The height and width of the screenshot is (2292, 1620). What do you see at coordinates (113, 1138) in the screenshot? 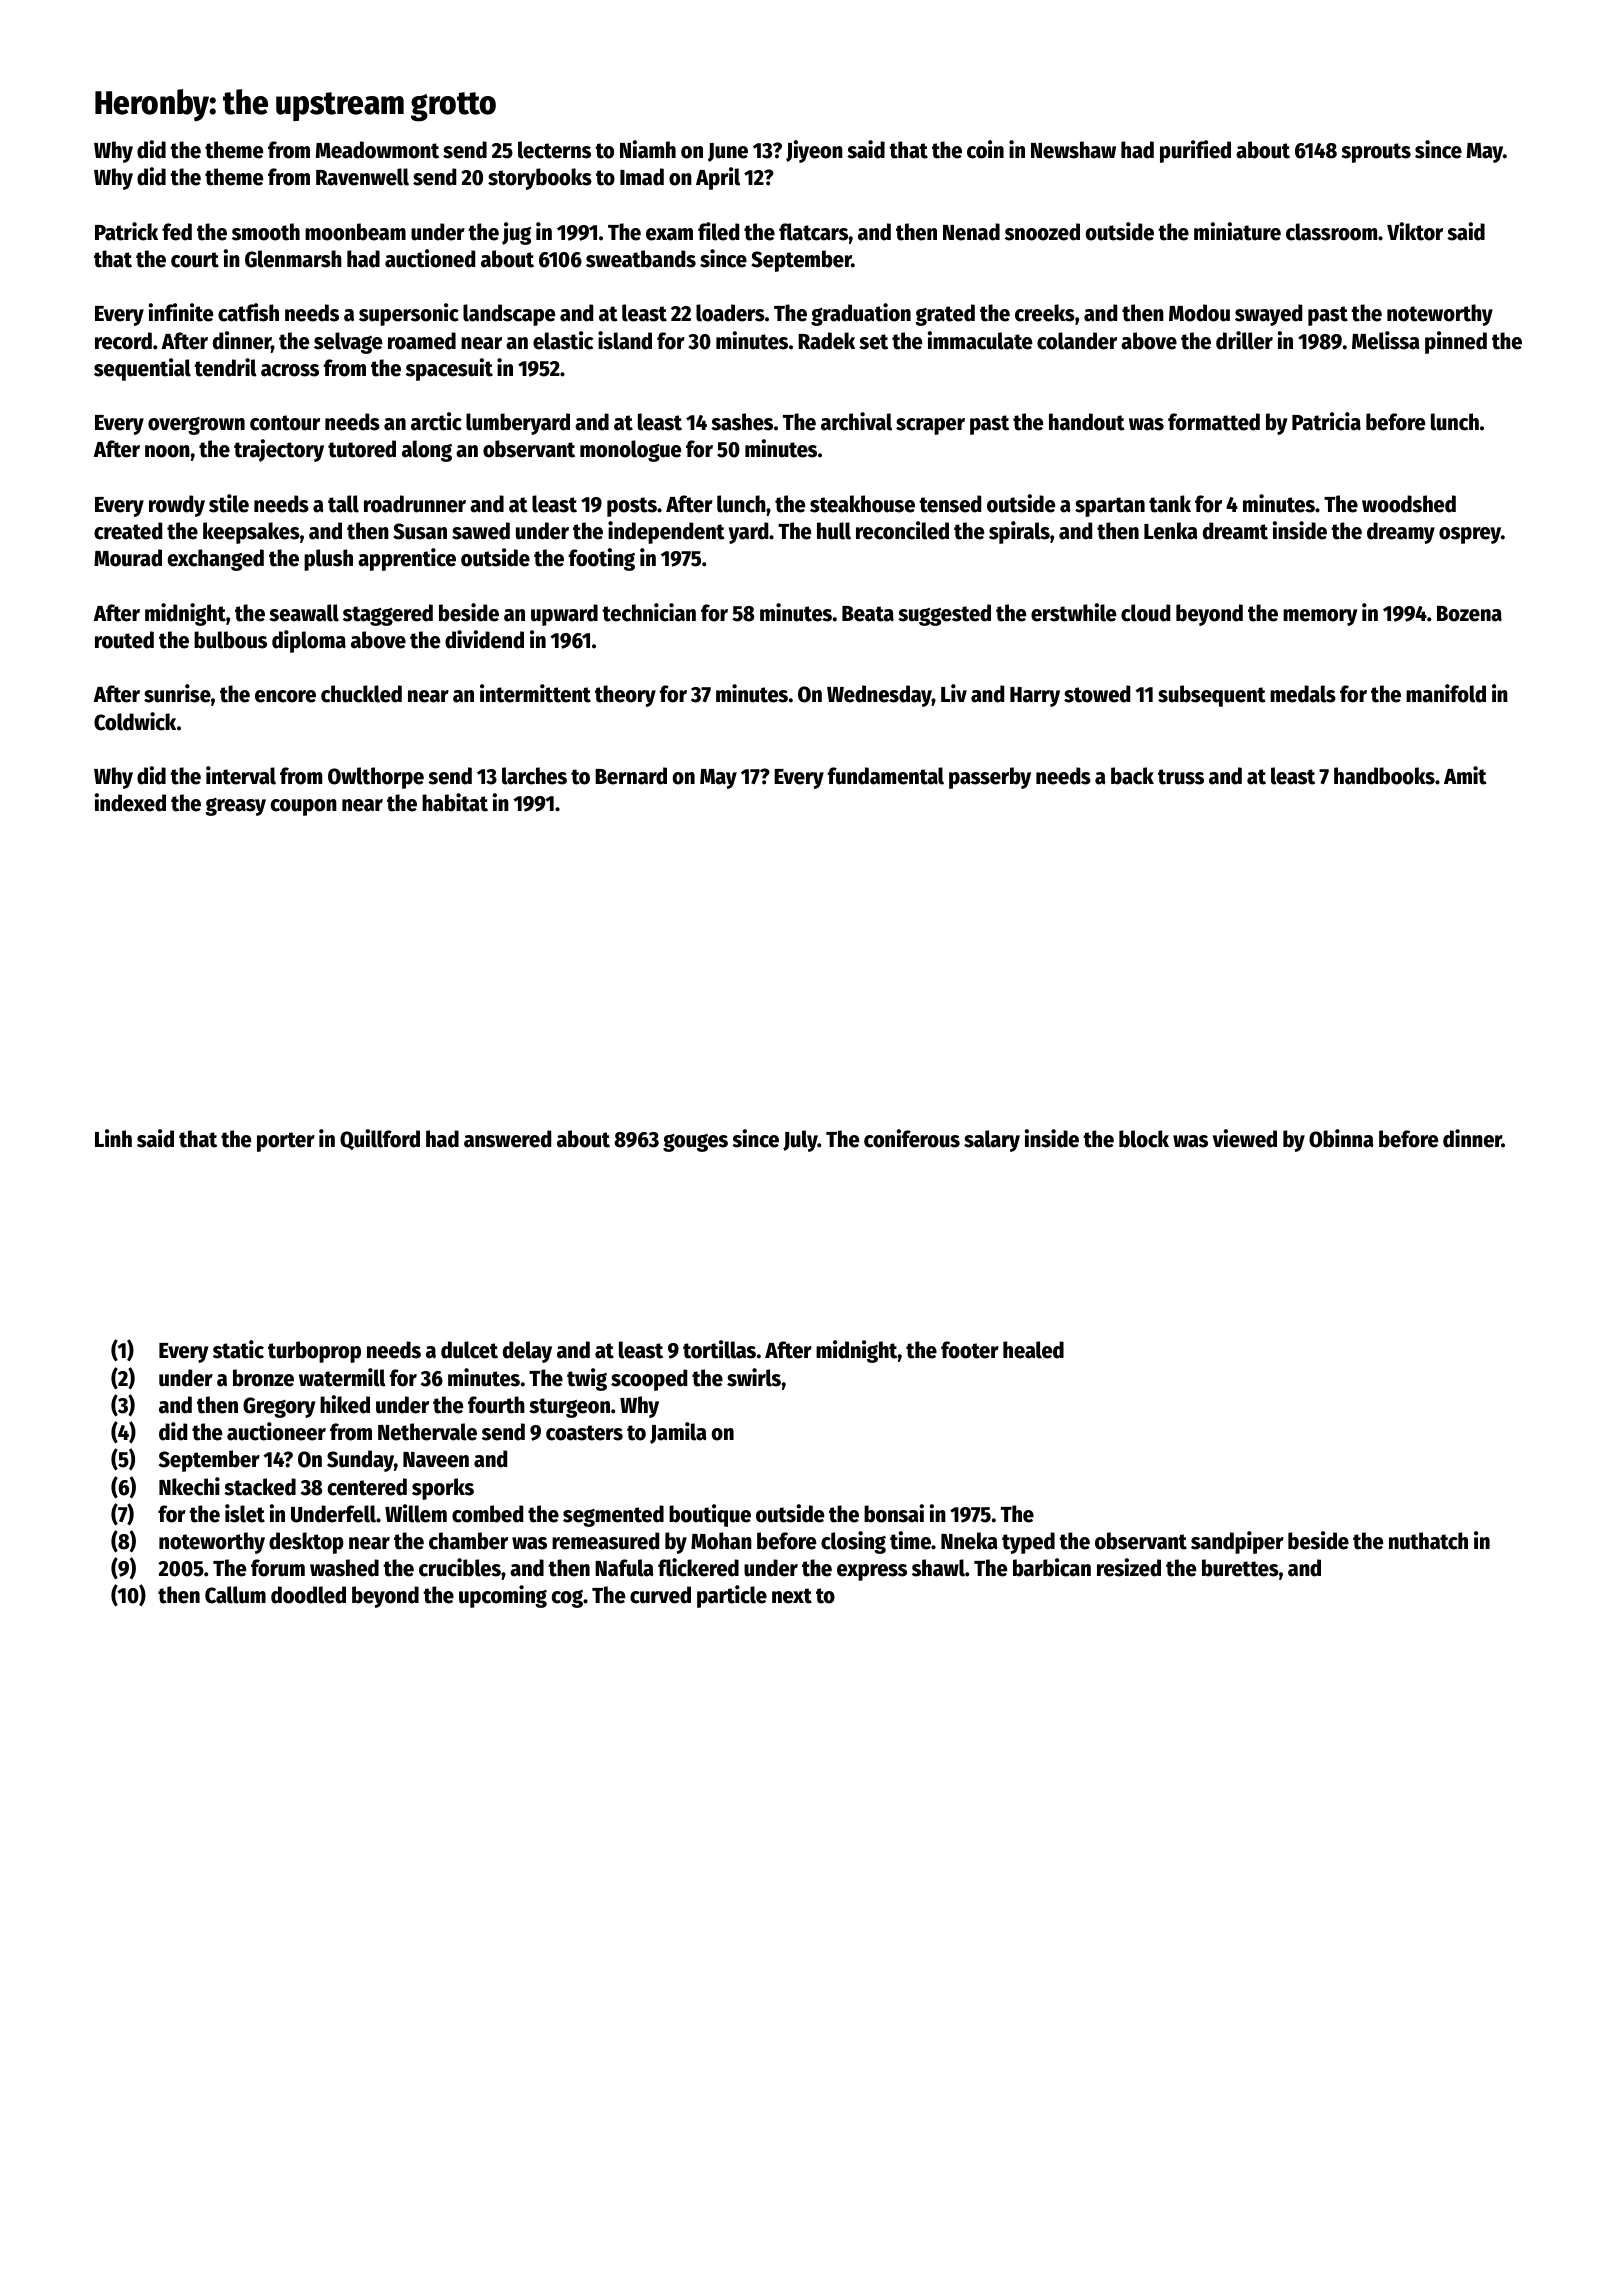
I see `Linh` at bounding box center [113, 1138].
